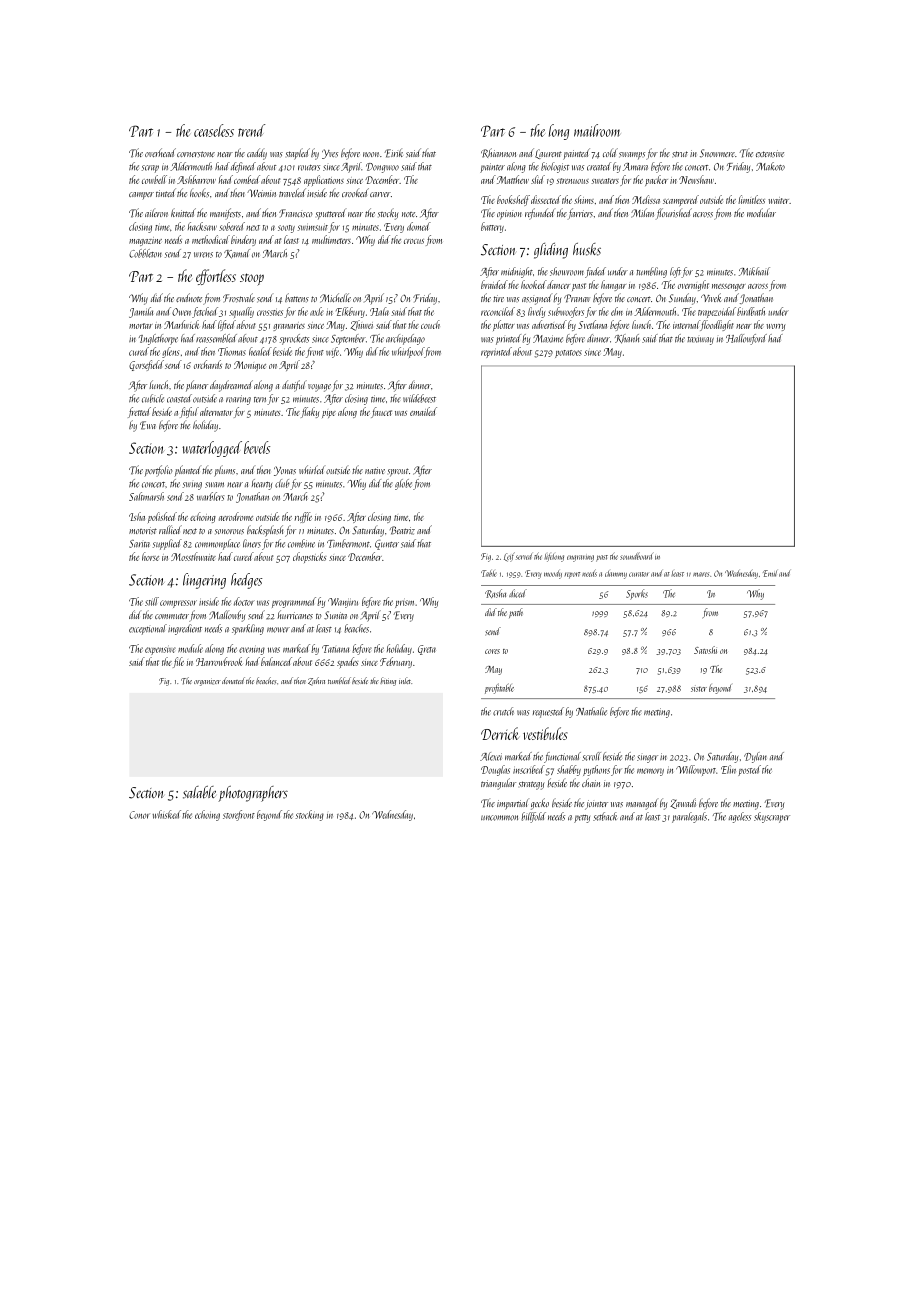 The width and height of the image is (924, 1314). What do you see at coordinates (238, 400) in the image?
I see `roaring` at bounding box center [238, 400].
